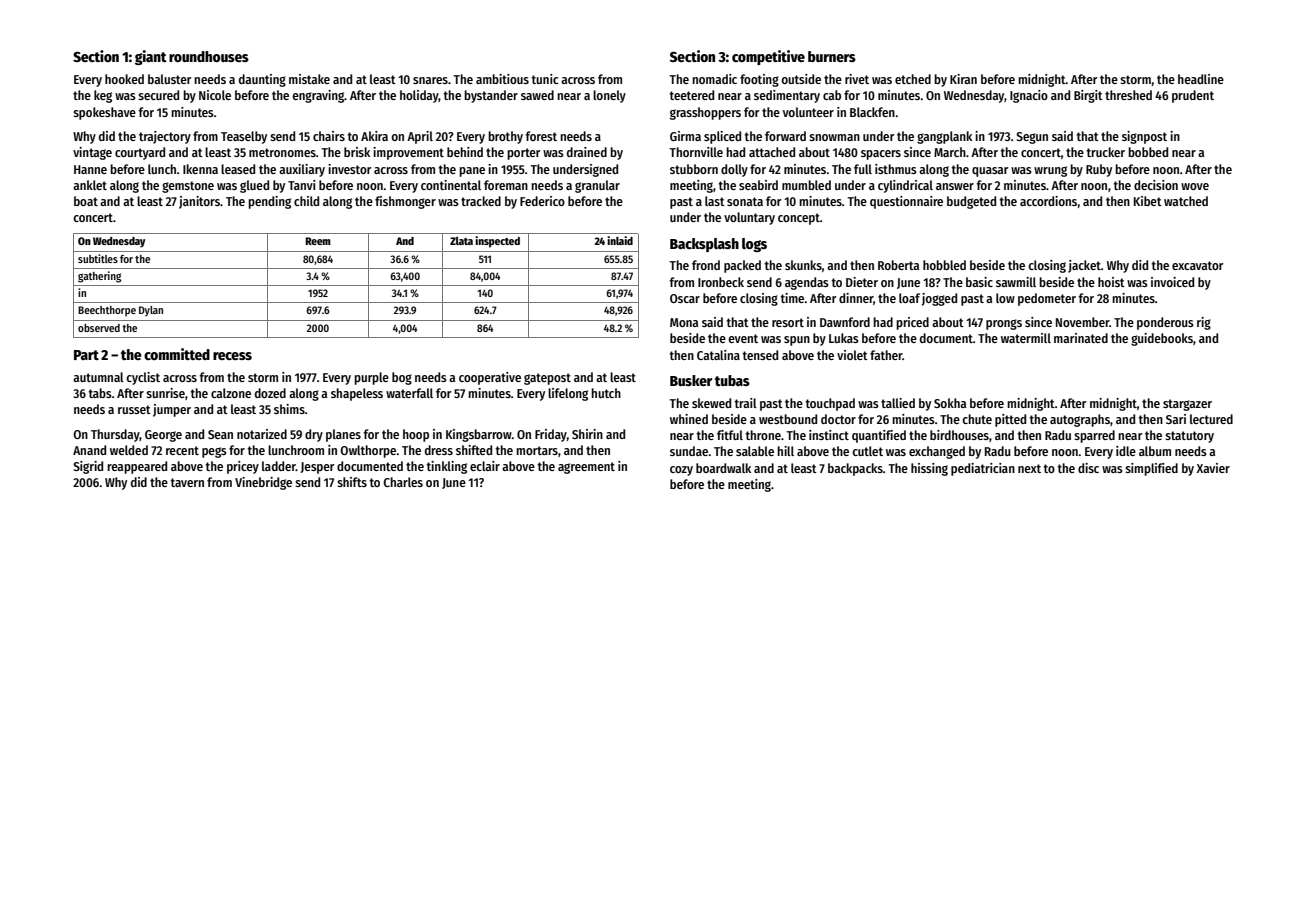  I want to click on November, so click(1082, 322).
